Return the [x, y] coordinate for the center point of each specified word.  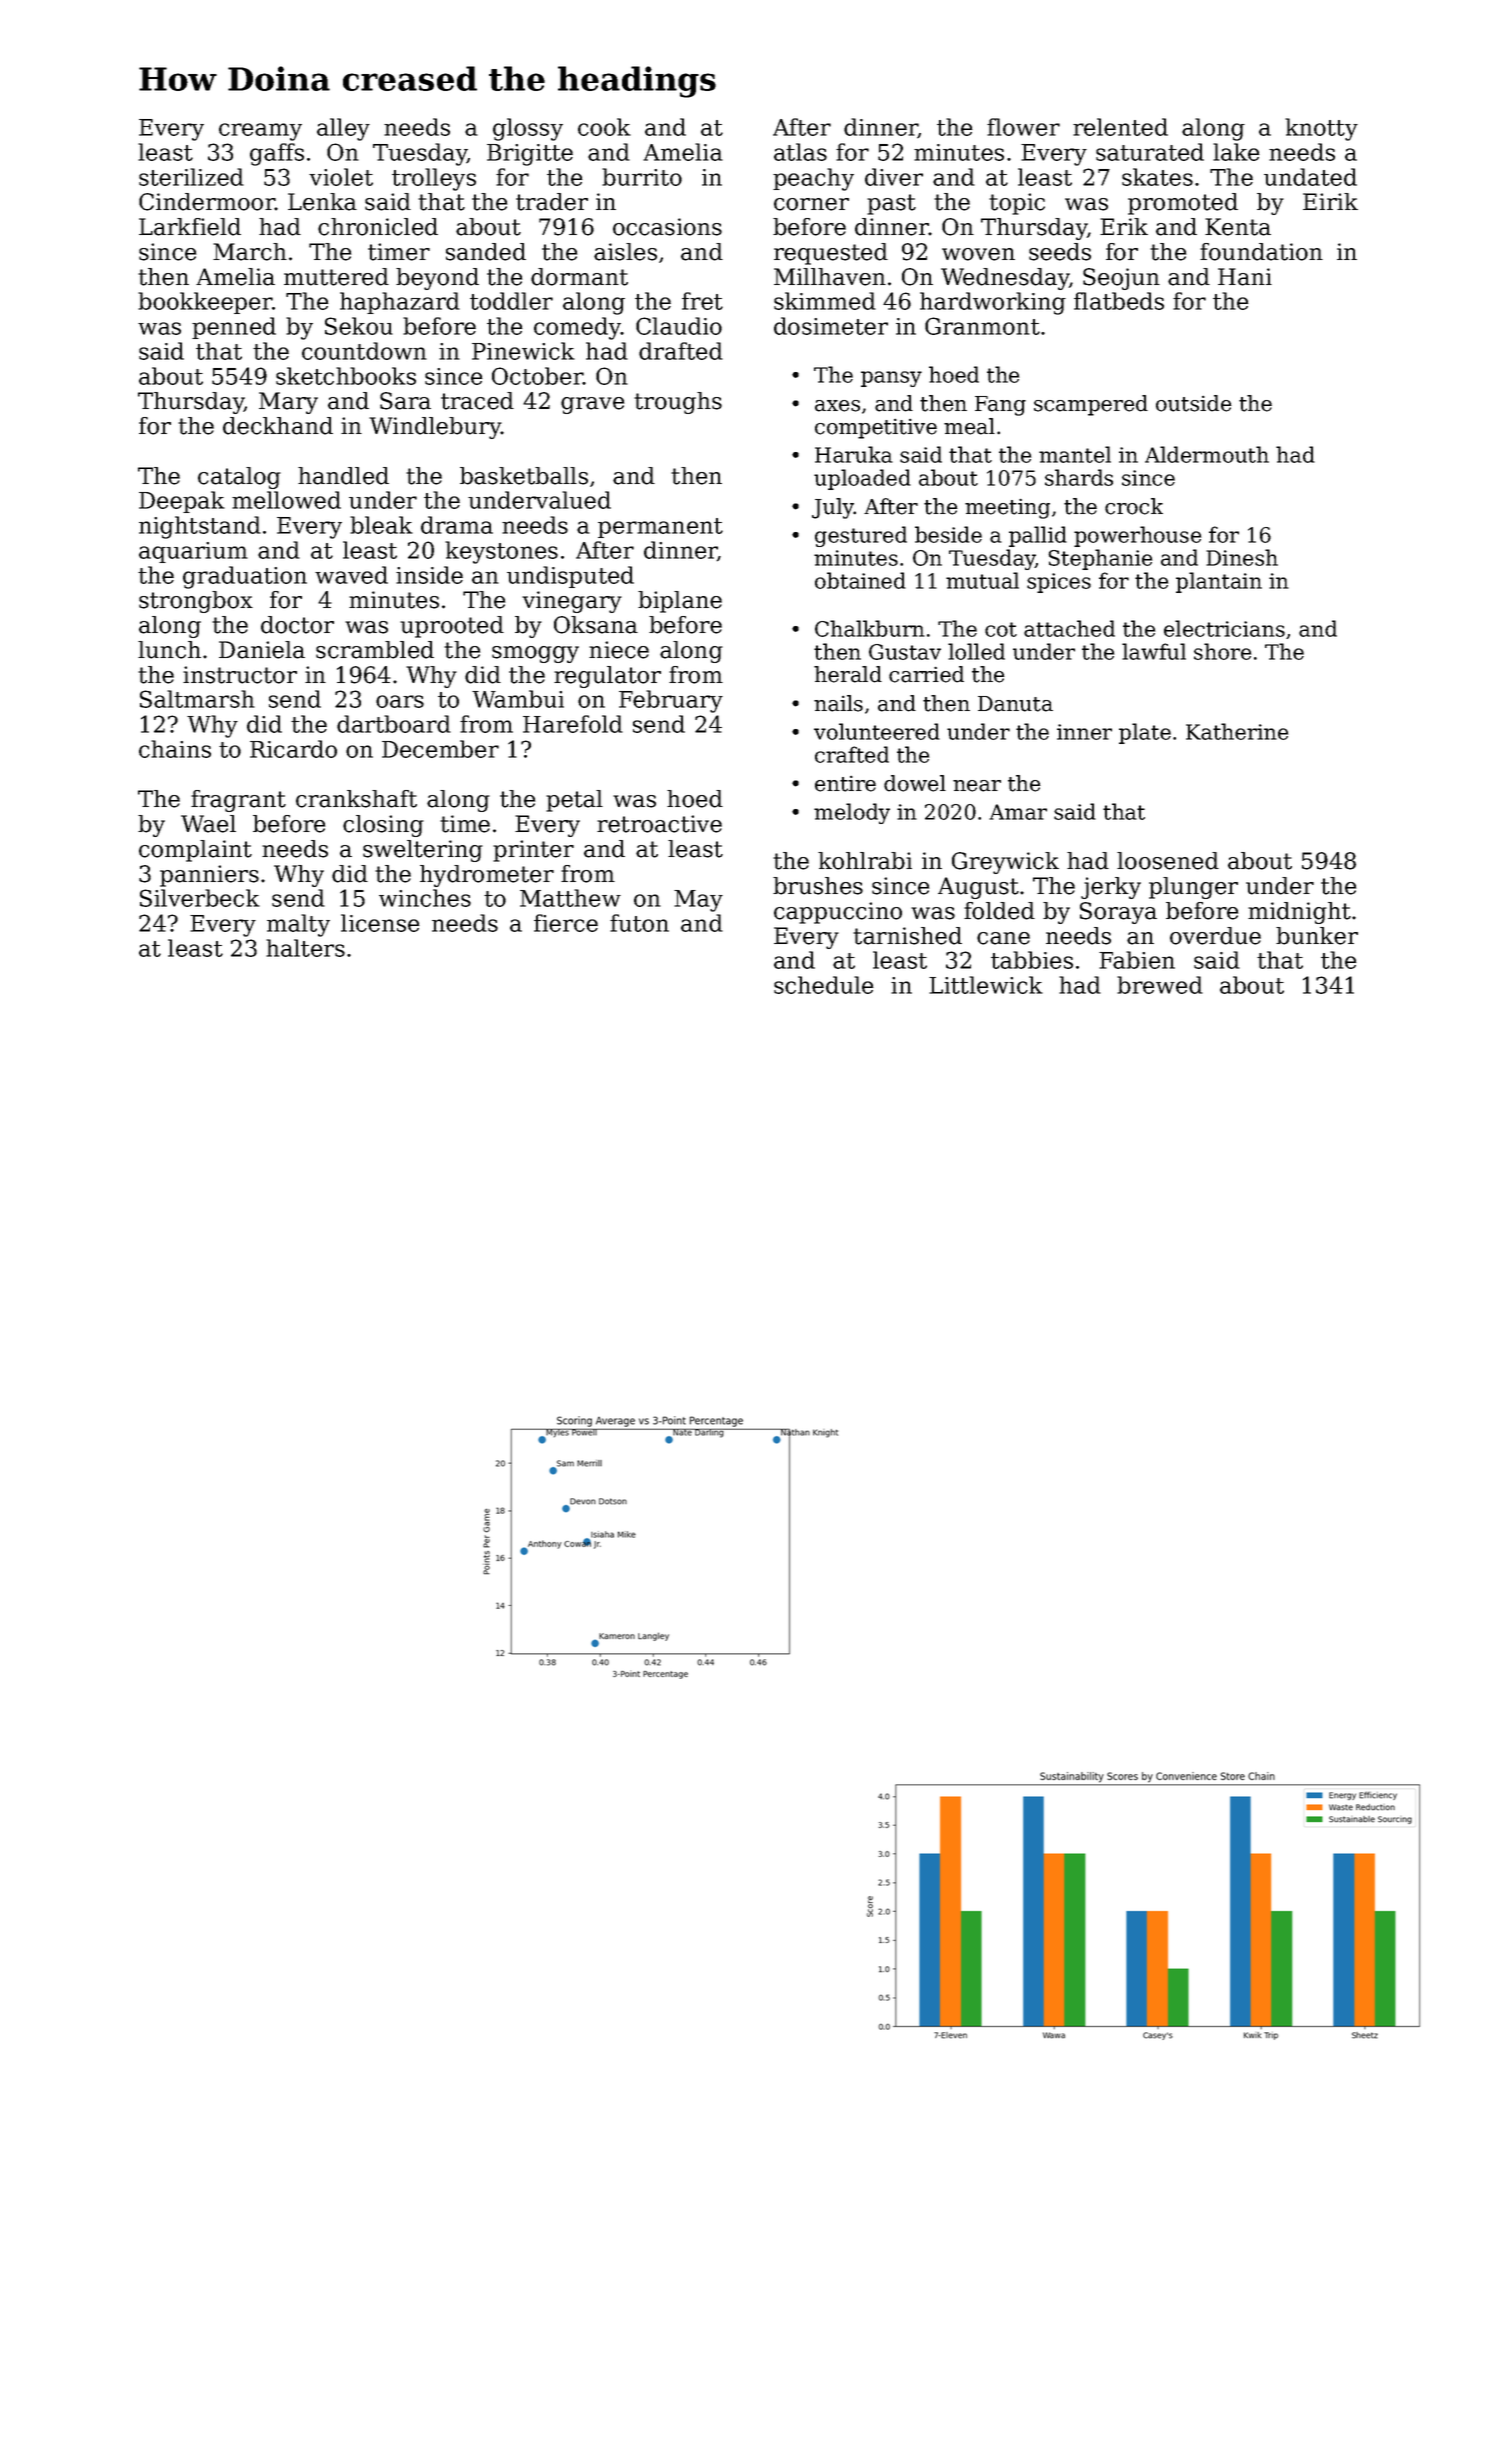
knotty [1321, 129]
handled [343, 476]
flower [1023, 127]
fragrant [238, 801]
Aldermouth [1207, 454]
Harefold [573, 724]
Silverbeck [200, 898]
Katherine [1237, 731]
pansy [891, 379]
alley [343, 129]
